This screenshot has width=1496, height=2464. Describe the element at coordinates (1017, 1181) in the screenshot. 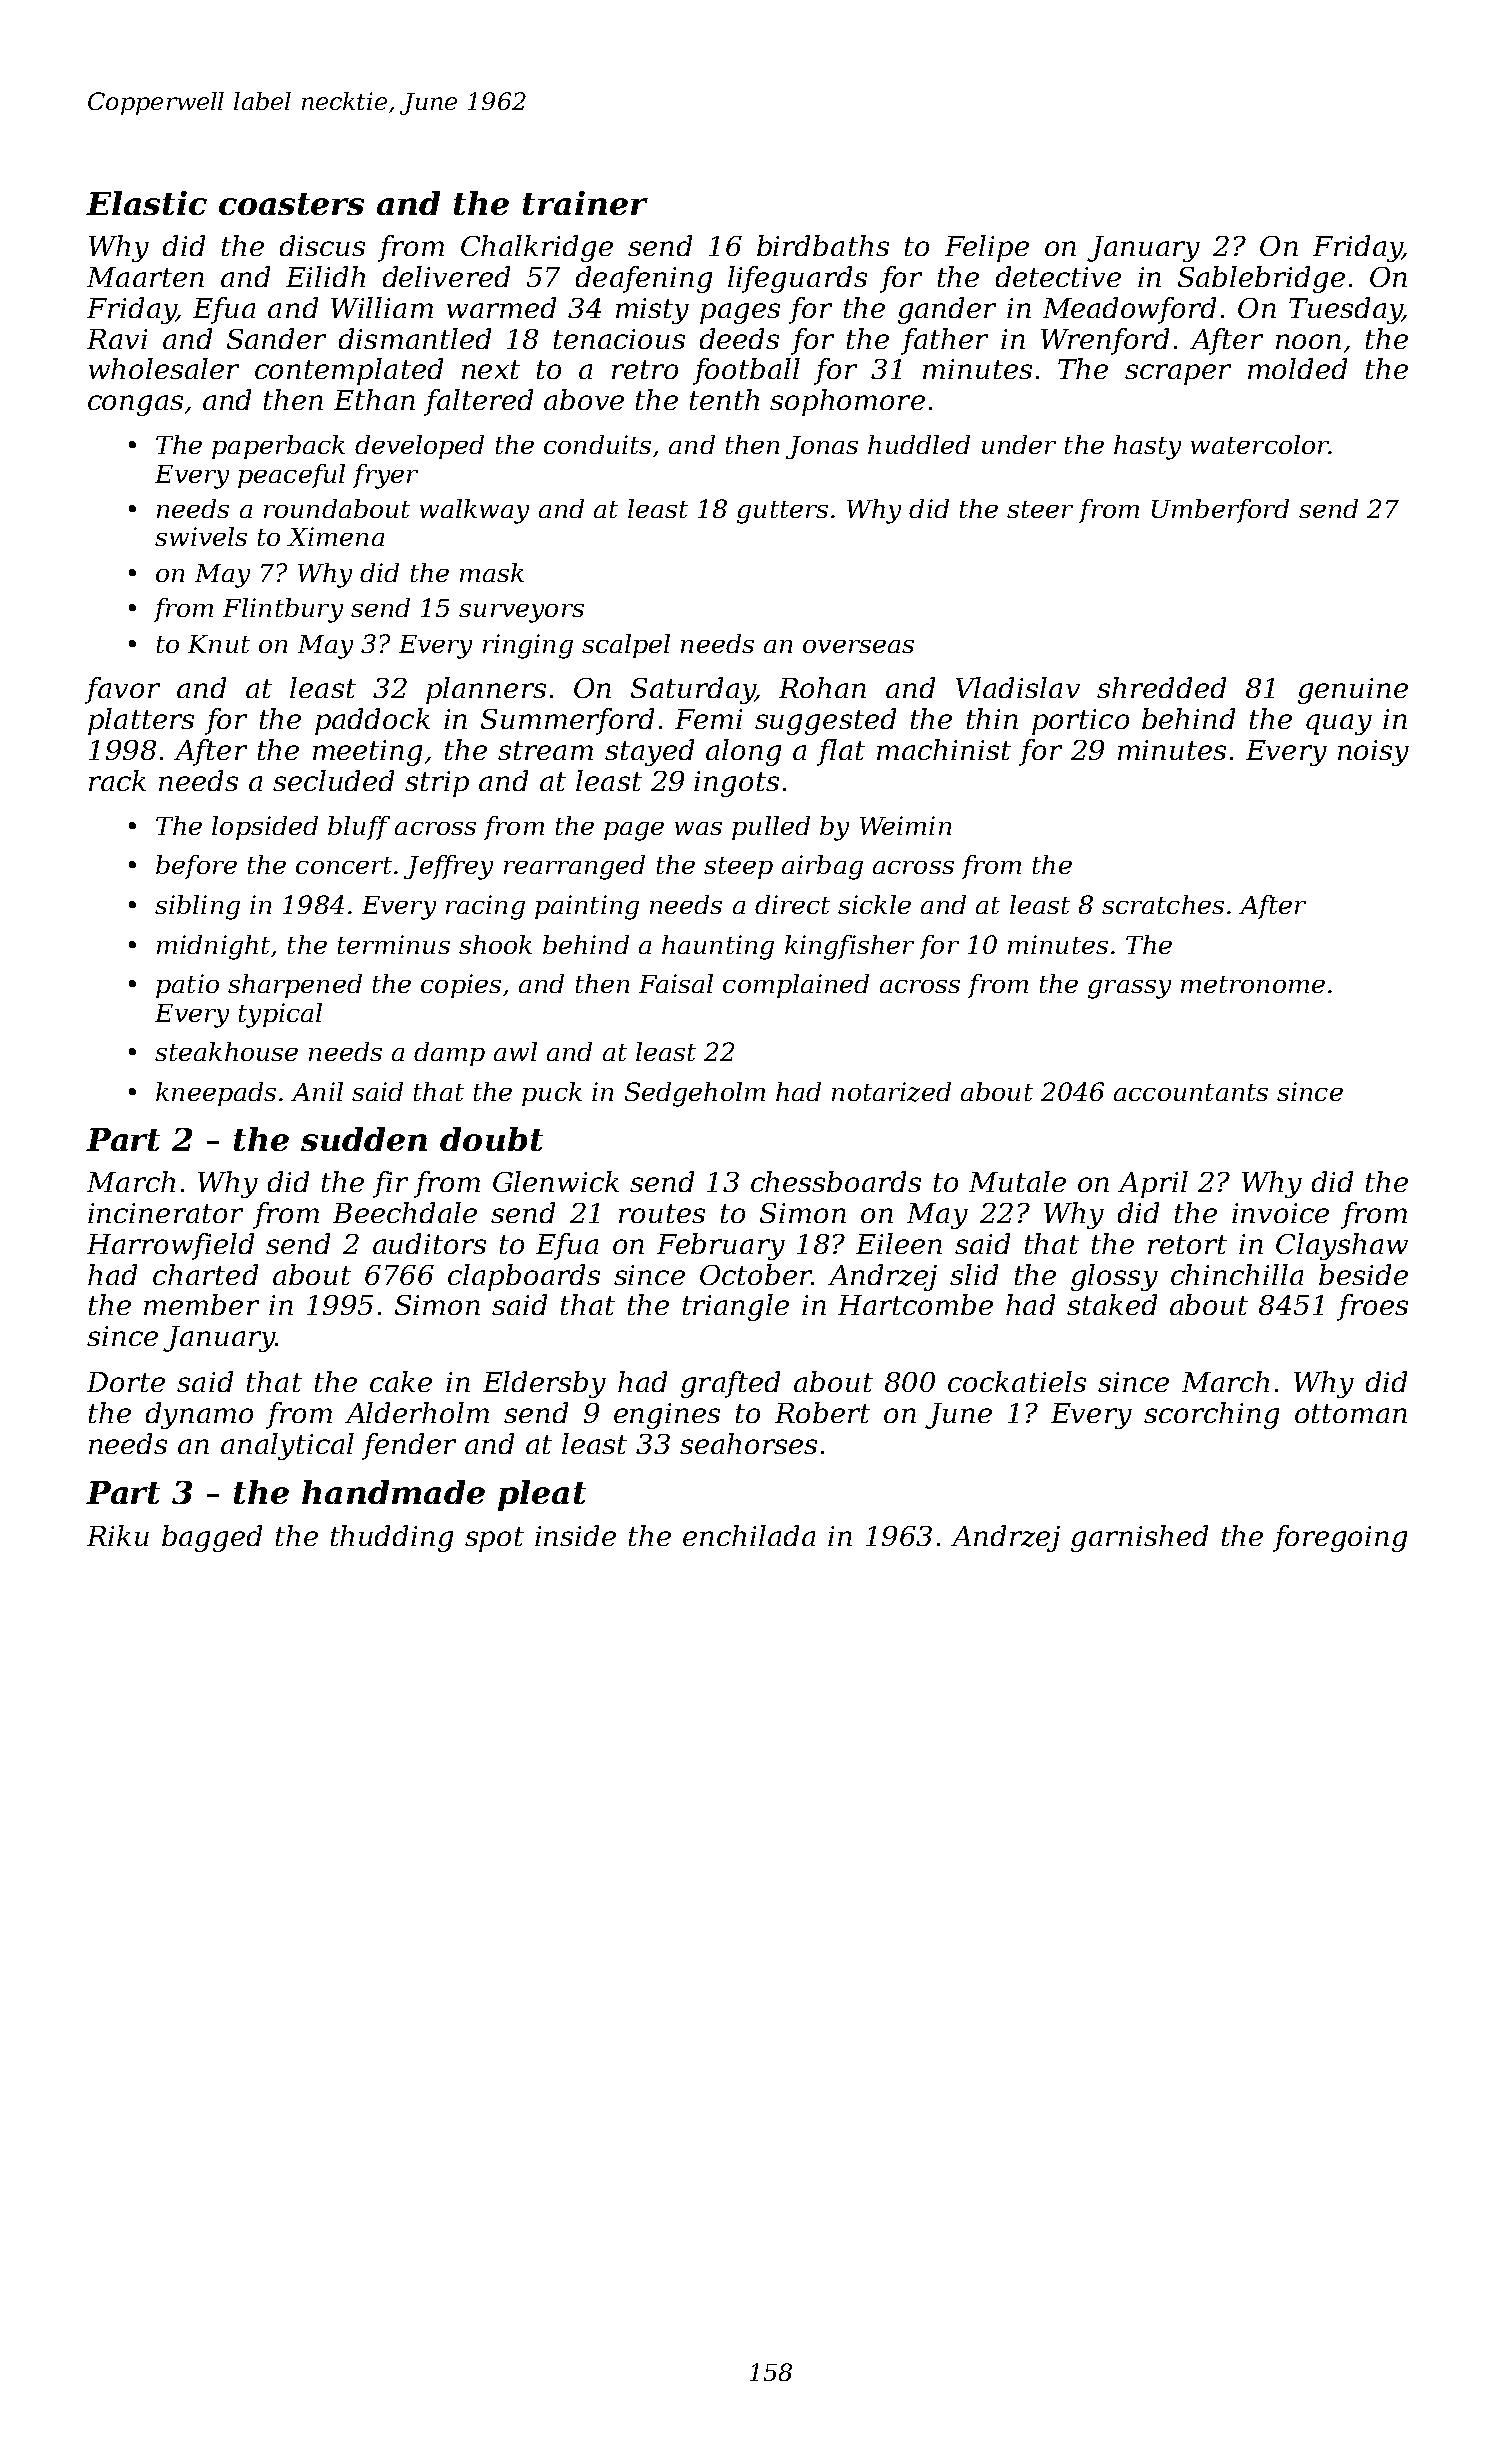

I see `Mutale` at that location.
